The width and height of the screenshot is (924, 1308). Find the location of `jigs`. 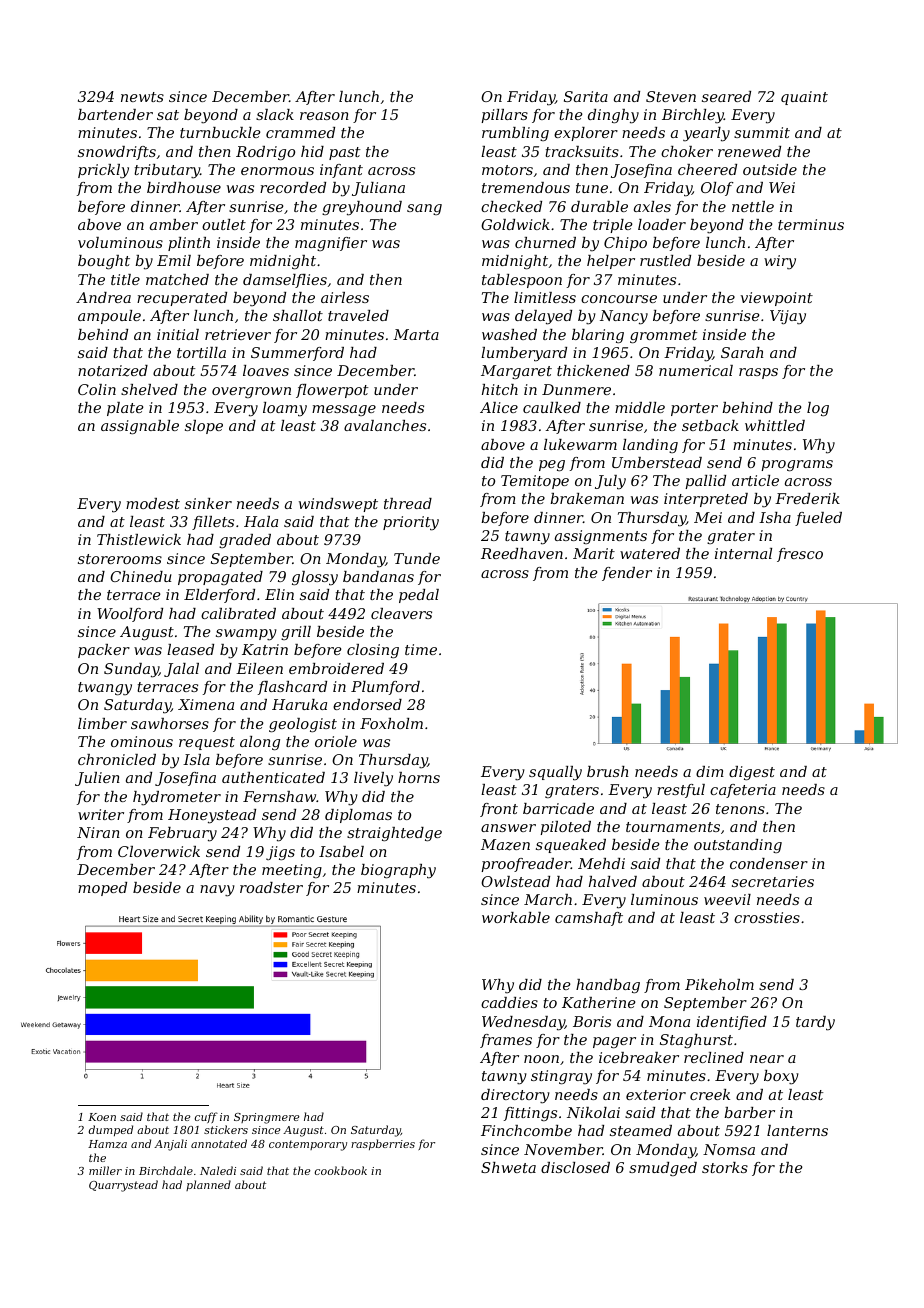

jigs is located at coordinates (280, 853).
